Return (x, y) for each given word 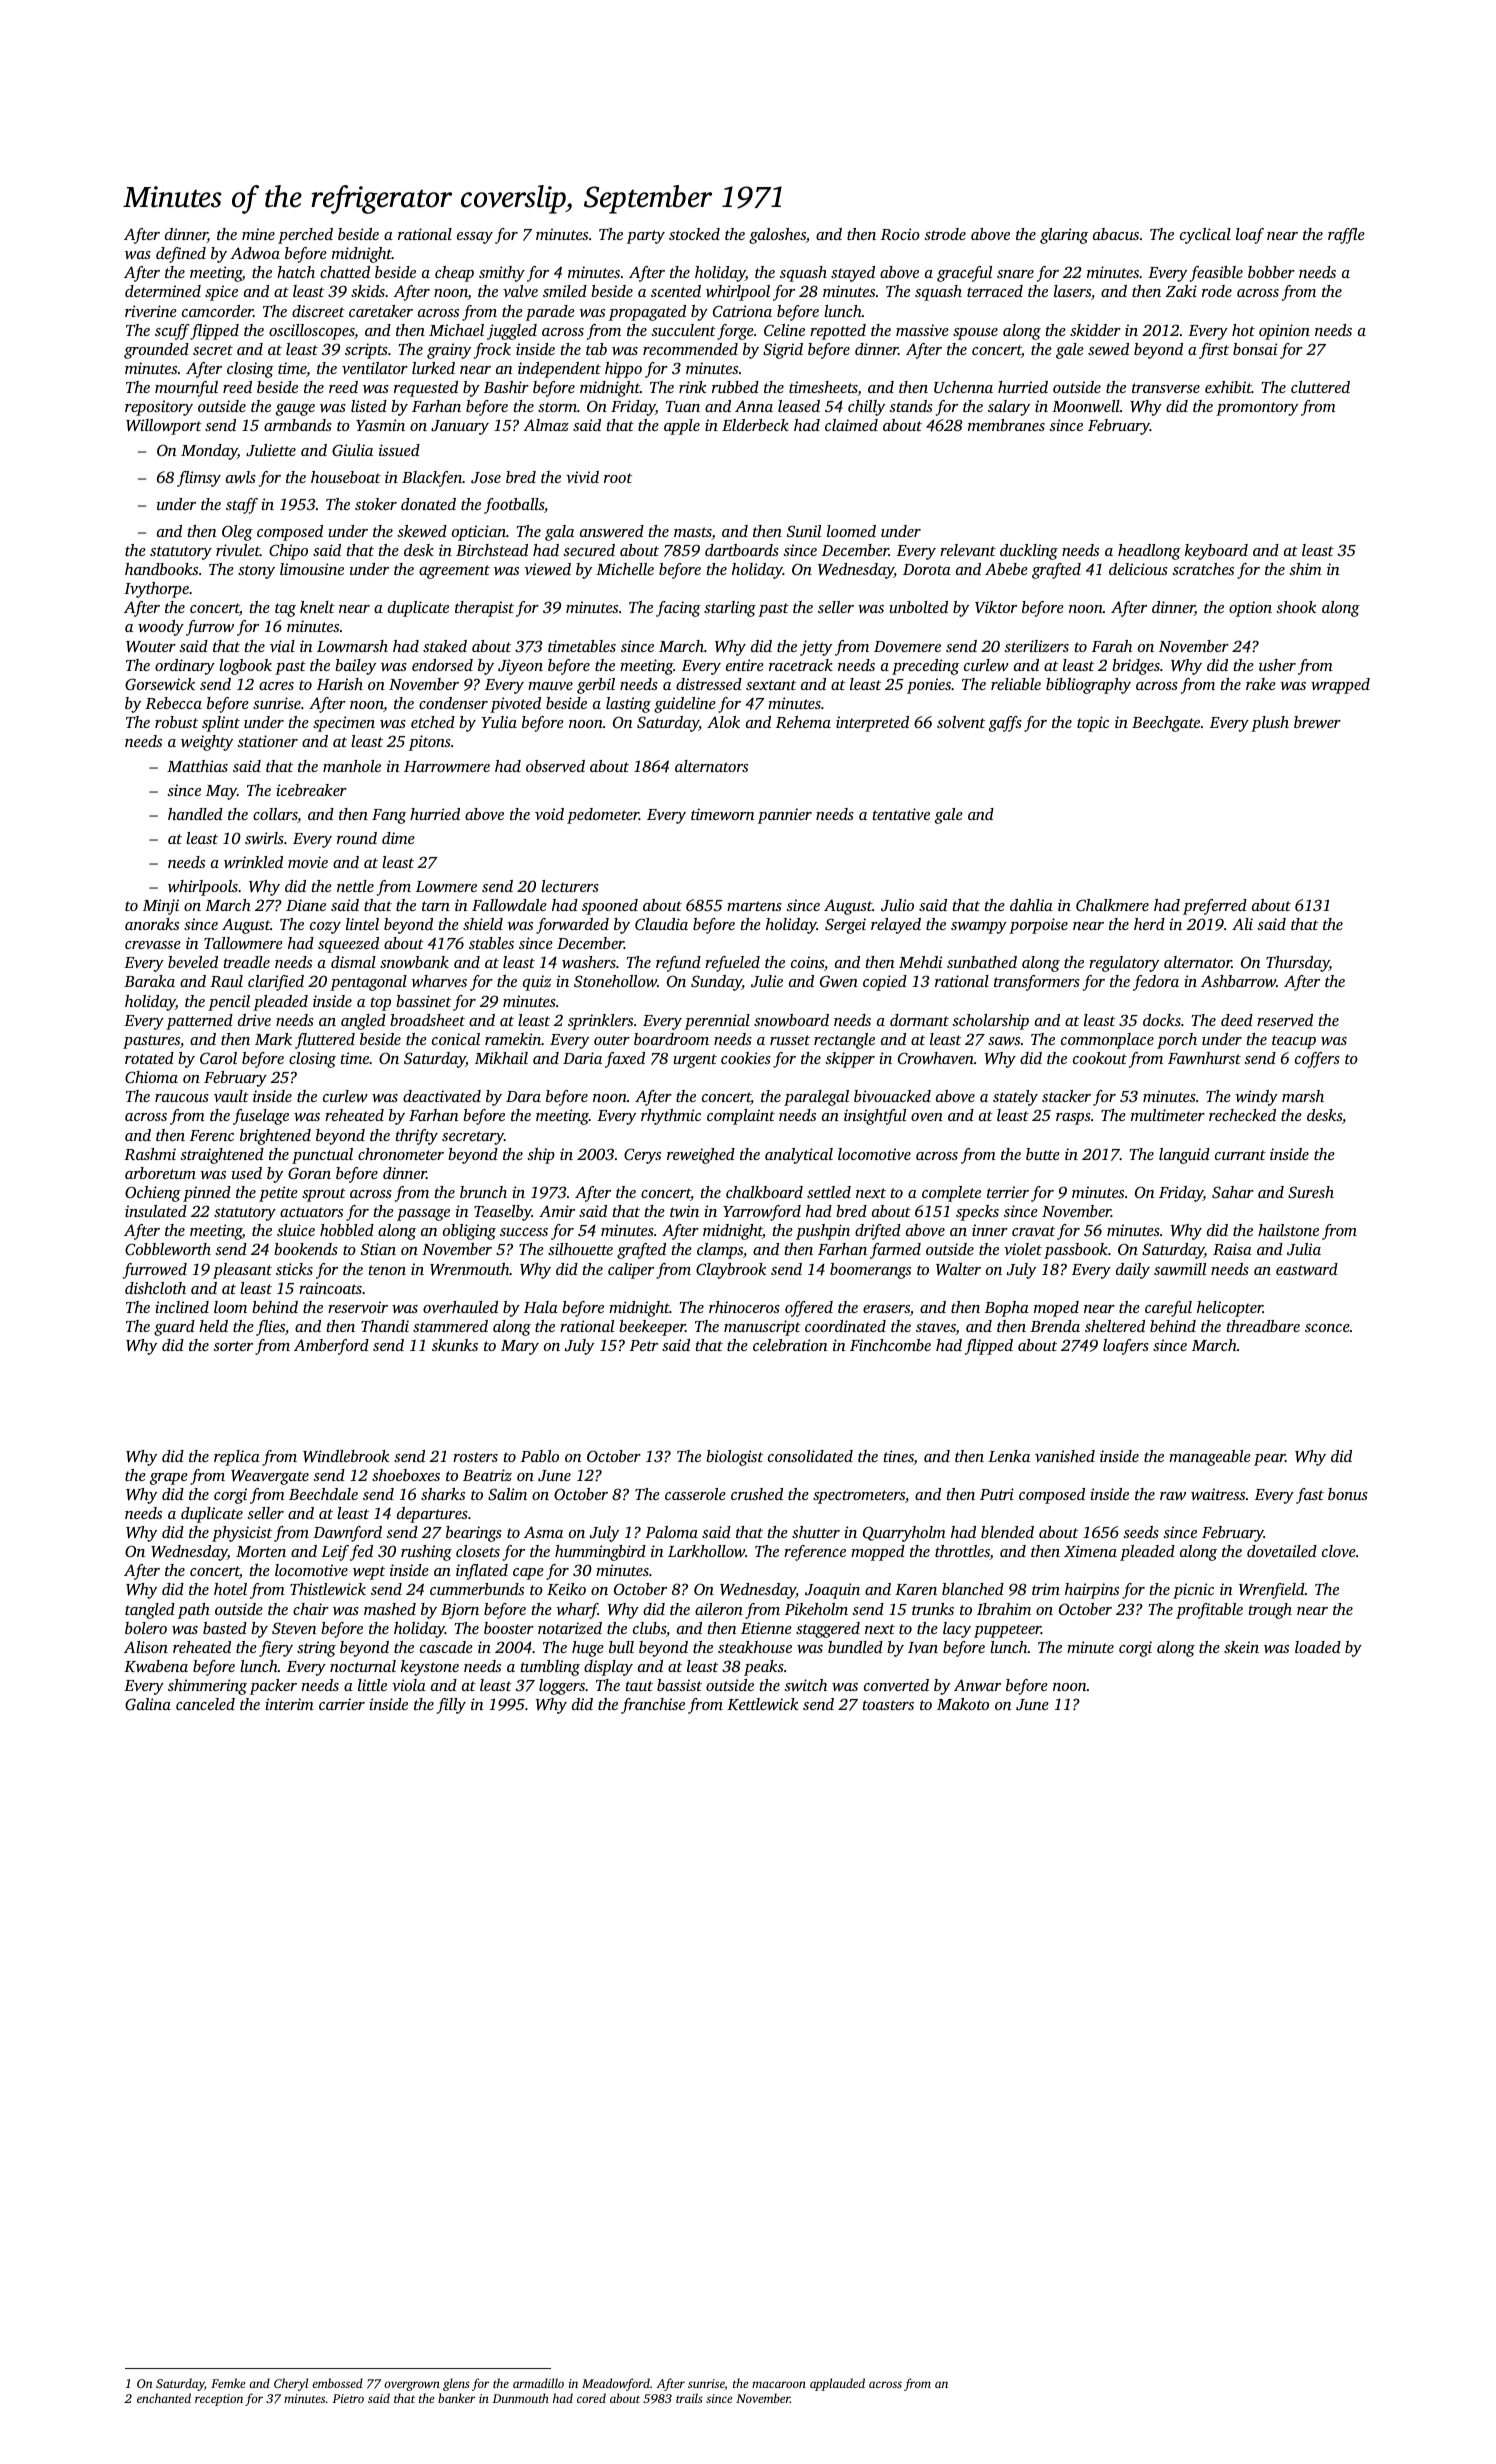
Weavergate (270, 1477)
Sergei (845, 926)
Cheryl (291, 2384)
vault (231, 1096)
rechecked (1242, 1115)
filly (451, 1706)
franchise (653, 1706)
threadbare (1263, 1326)
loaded (1318, 1647)
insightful (875, 1117)
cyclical (1205, 236)
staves (936, 1328)
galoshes (777, 236)
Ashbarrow (1238, 981)
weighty (207, 743)
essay (475, 238)
